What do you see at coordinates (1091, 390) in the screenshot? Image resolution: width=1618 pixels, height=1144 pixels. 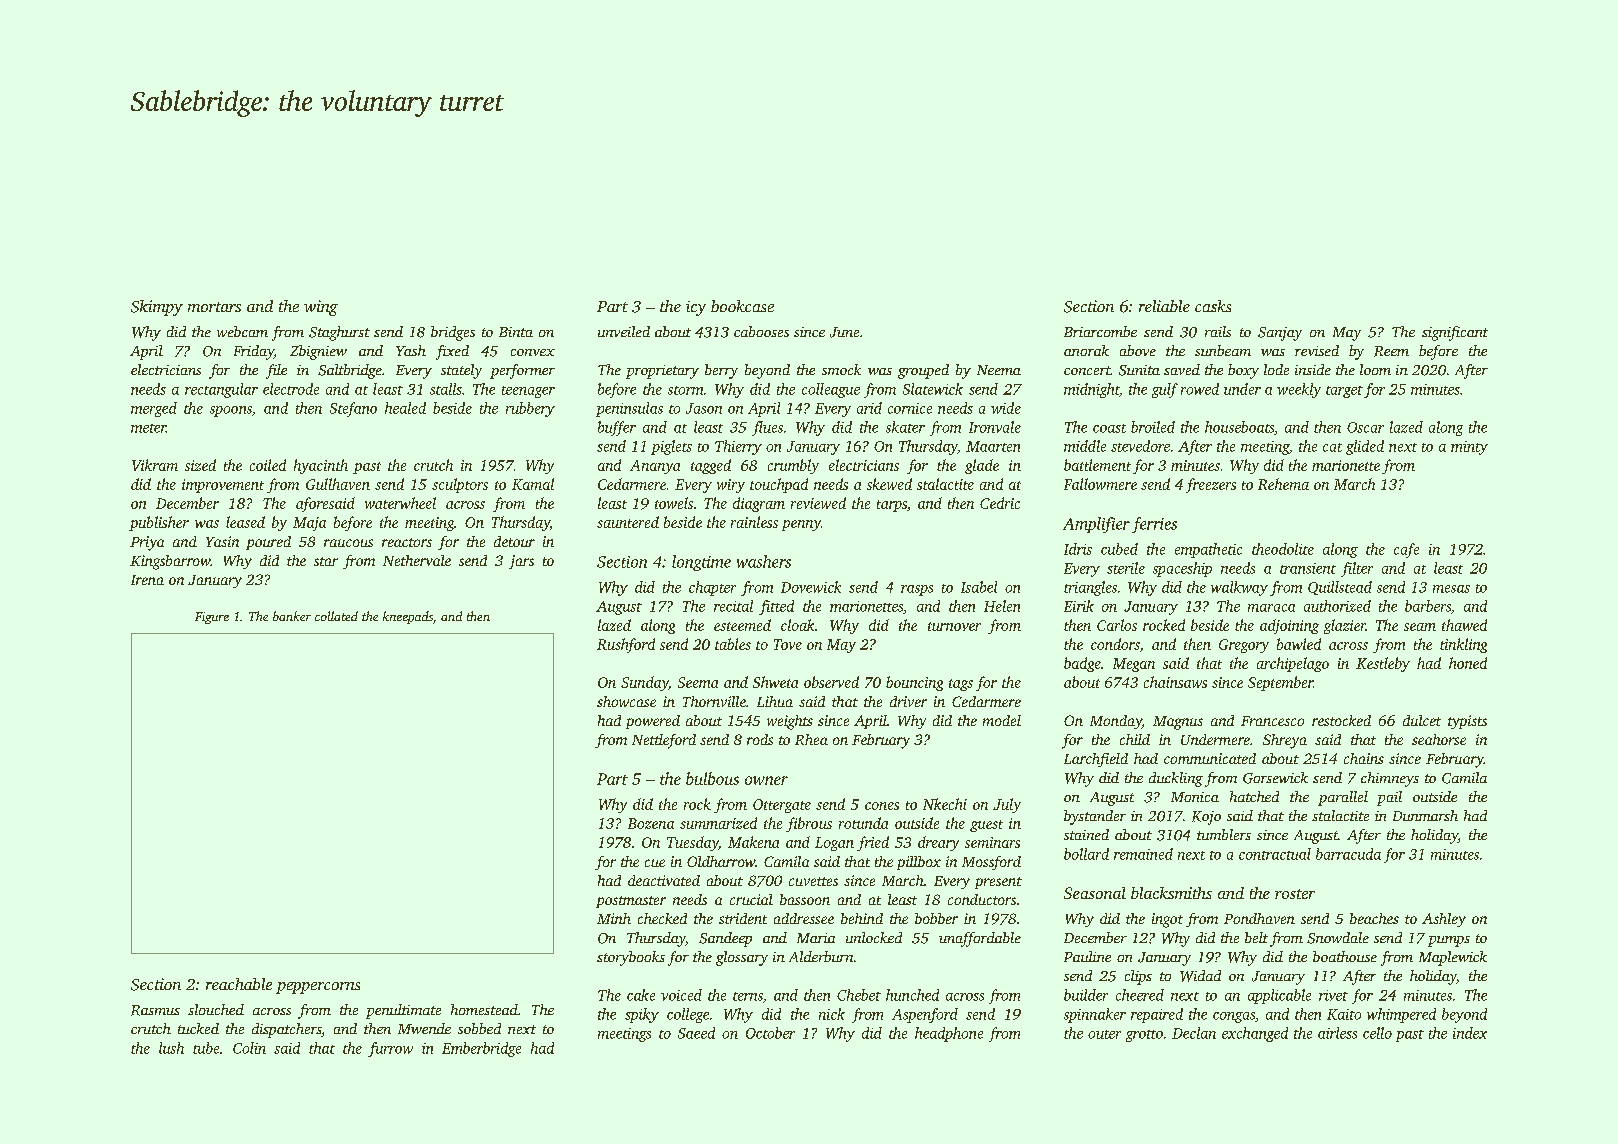 I see `midnight` at bounding box center [1091, 390].
